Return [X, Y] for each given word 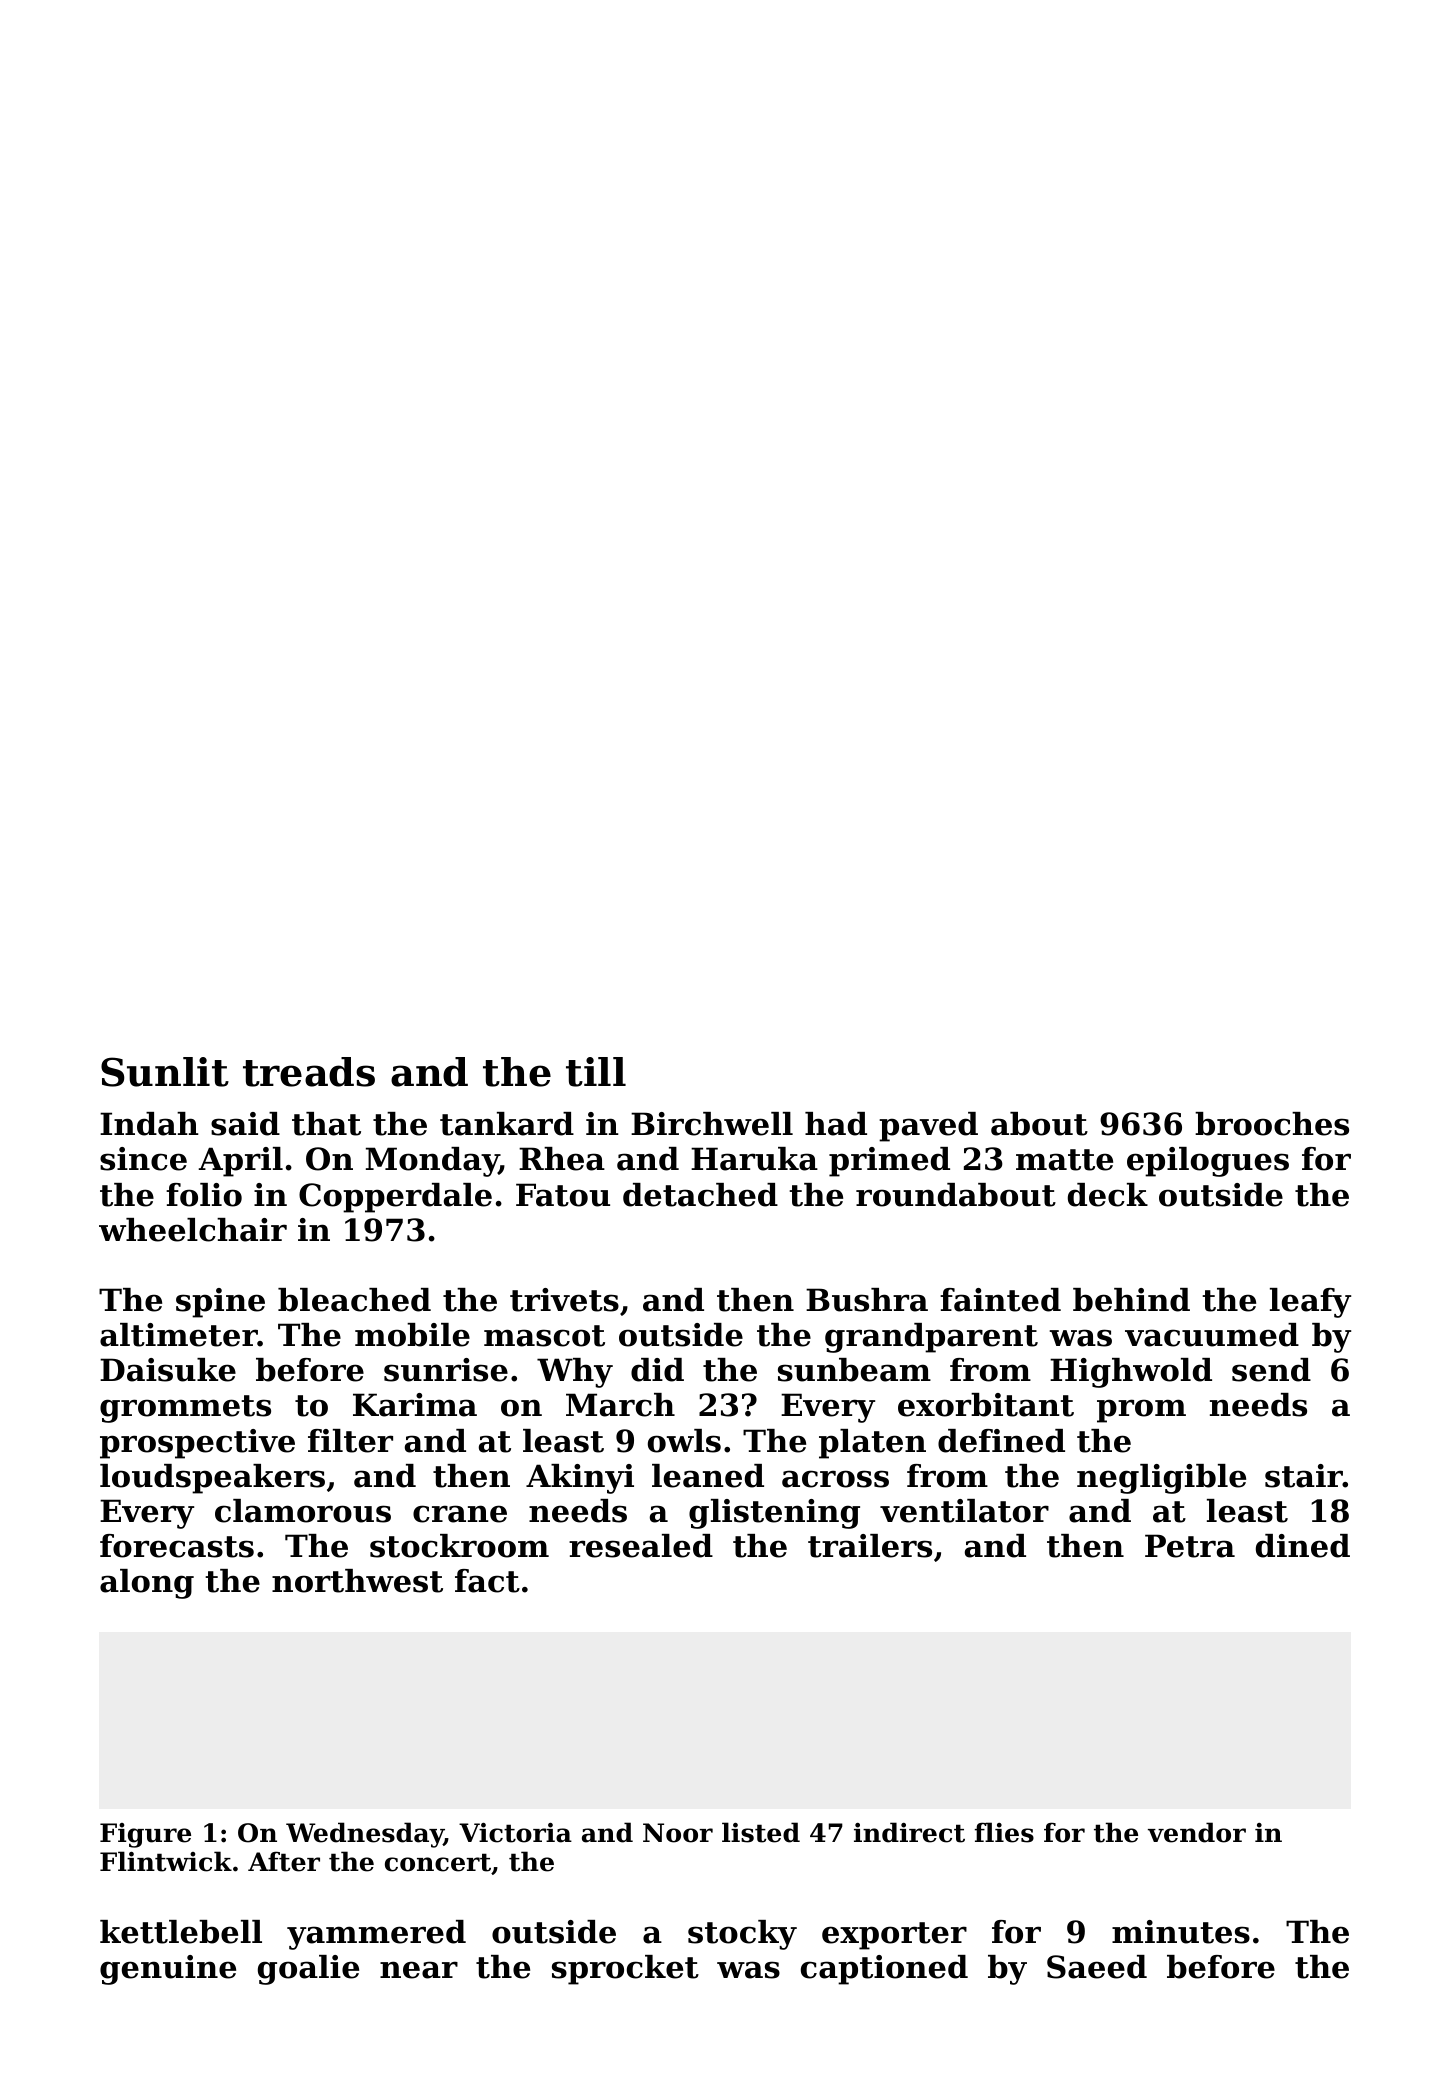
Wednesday [365, 1835]
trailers [870, 1546]
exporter [894, 1936]
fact [487, 1581]
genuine [168, 1970]
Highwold [1131, 1373]
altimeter [179, 1335]
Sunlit [165, 1072]
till [596, 1072]
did [657, 1370]
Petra [1190, 1546]
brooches [1272, 1124]
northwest [357, 1581]
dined [1303, 1546]
